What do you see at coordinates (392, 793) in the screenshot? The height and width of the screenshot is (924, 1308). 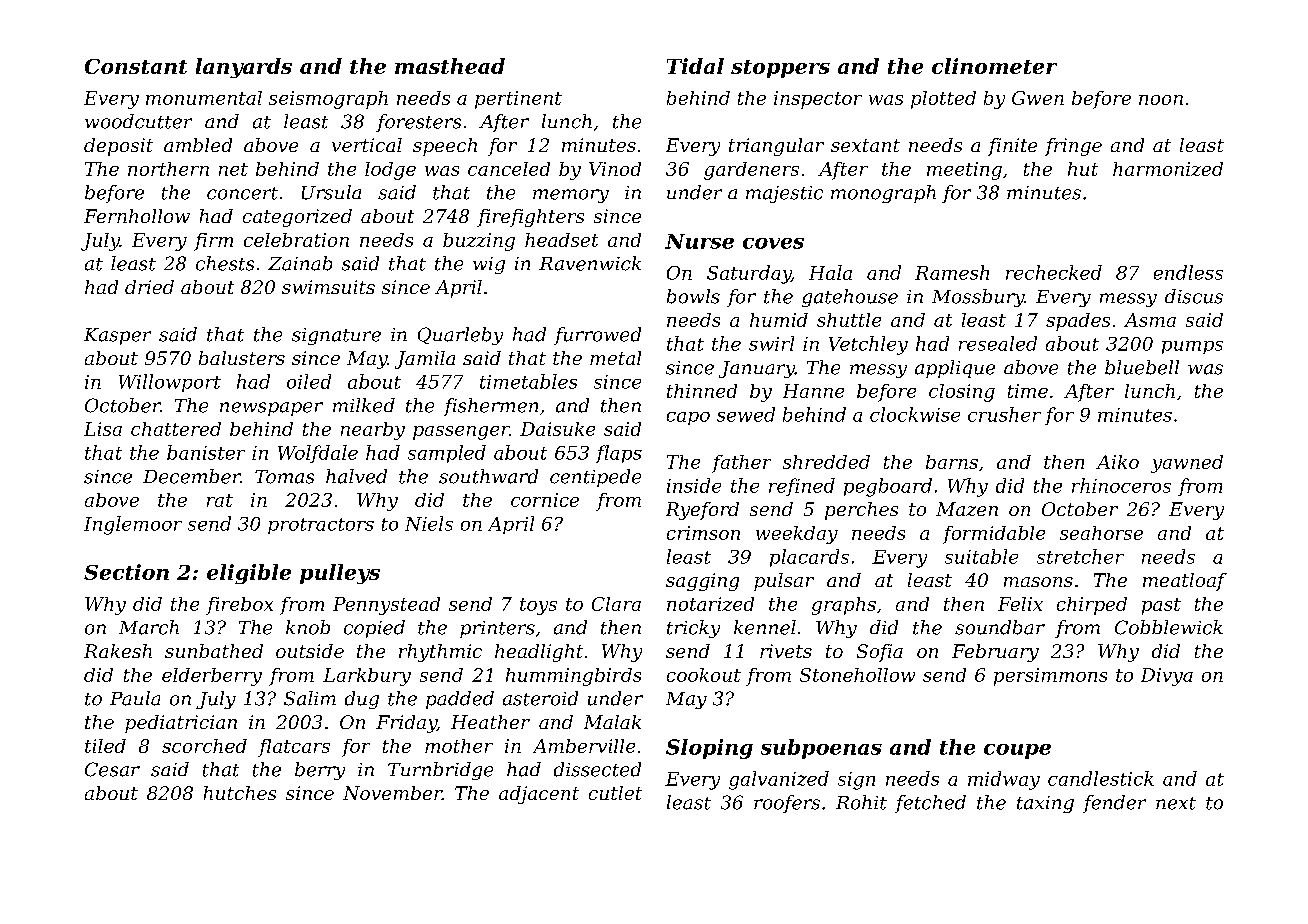 I see `November` at bounding box center [392, 793].
